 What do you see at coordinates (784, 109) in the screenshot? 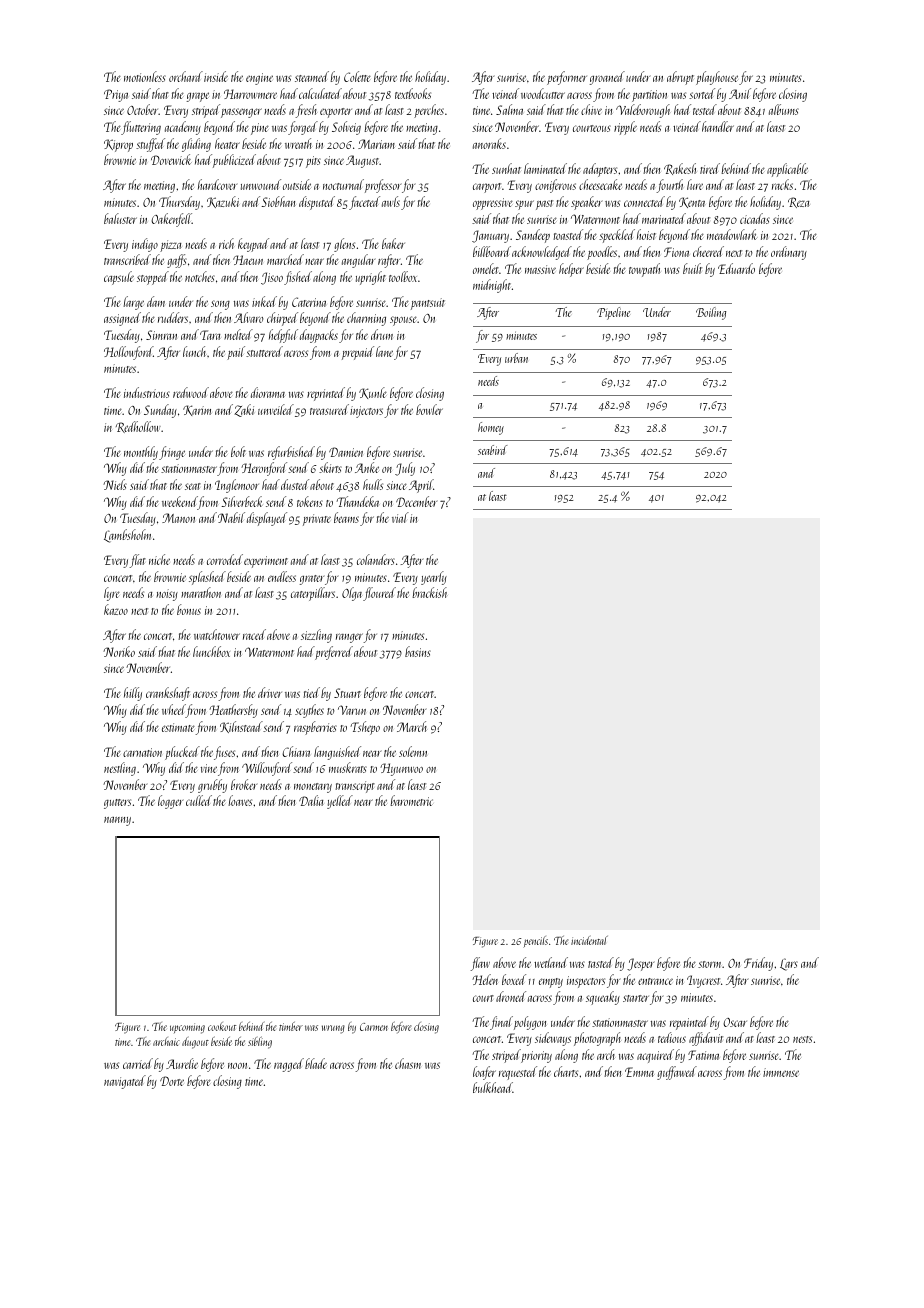
I see `albums` at bounding box center [784, 109].
